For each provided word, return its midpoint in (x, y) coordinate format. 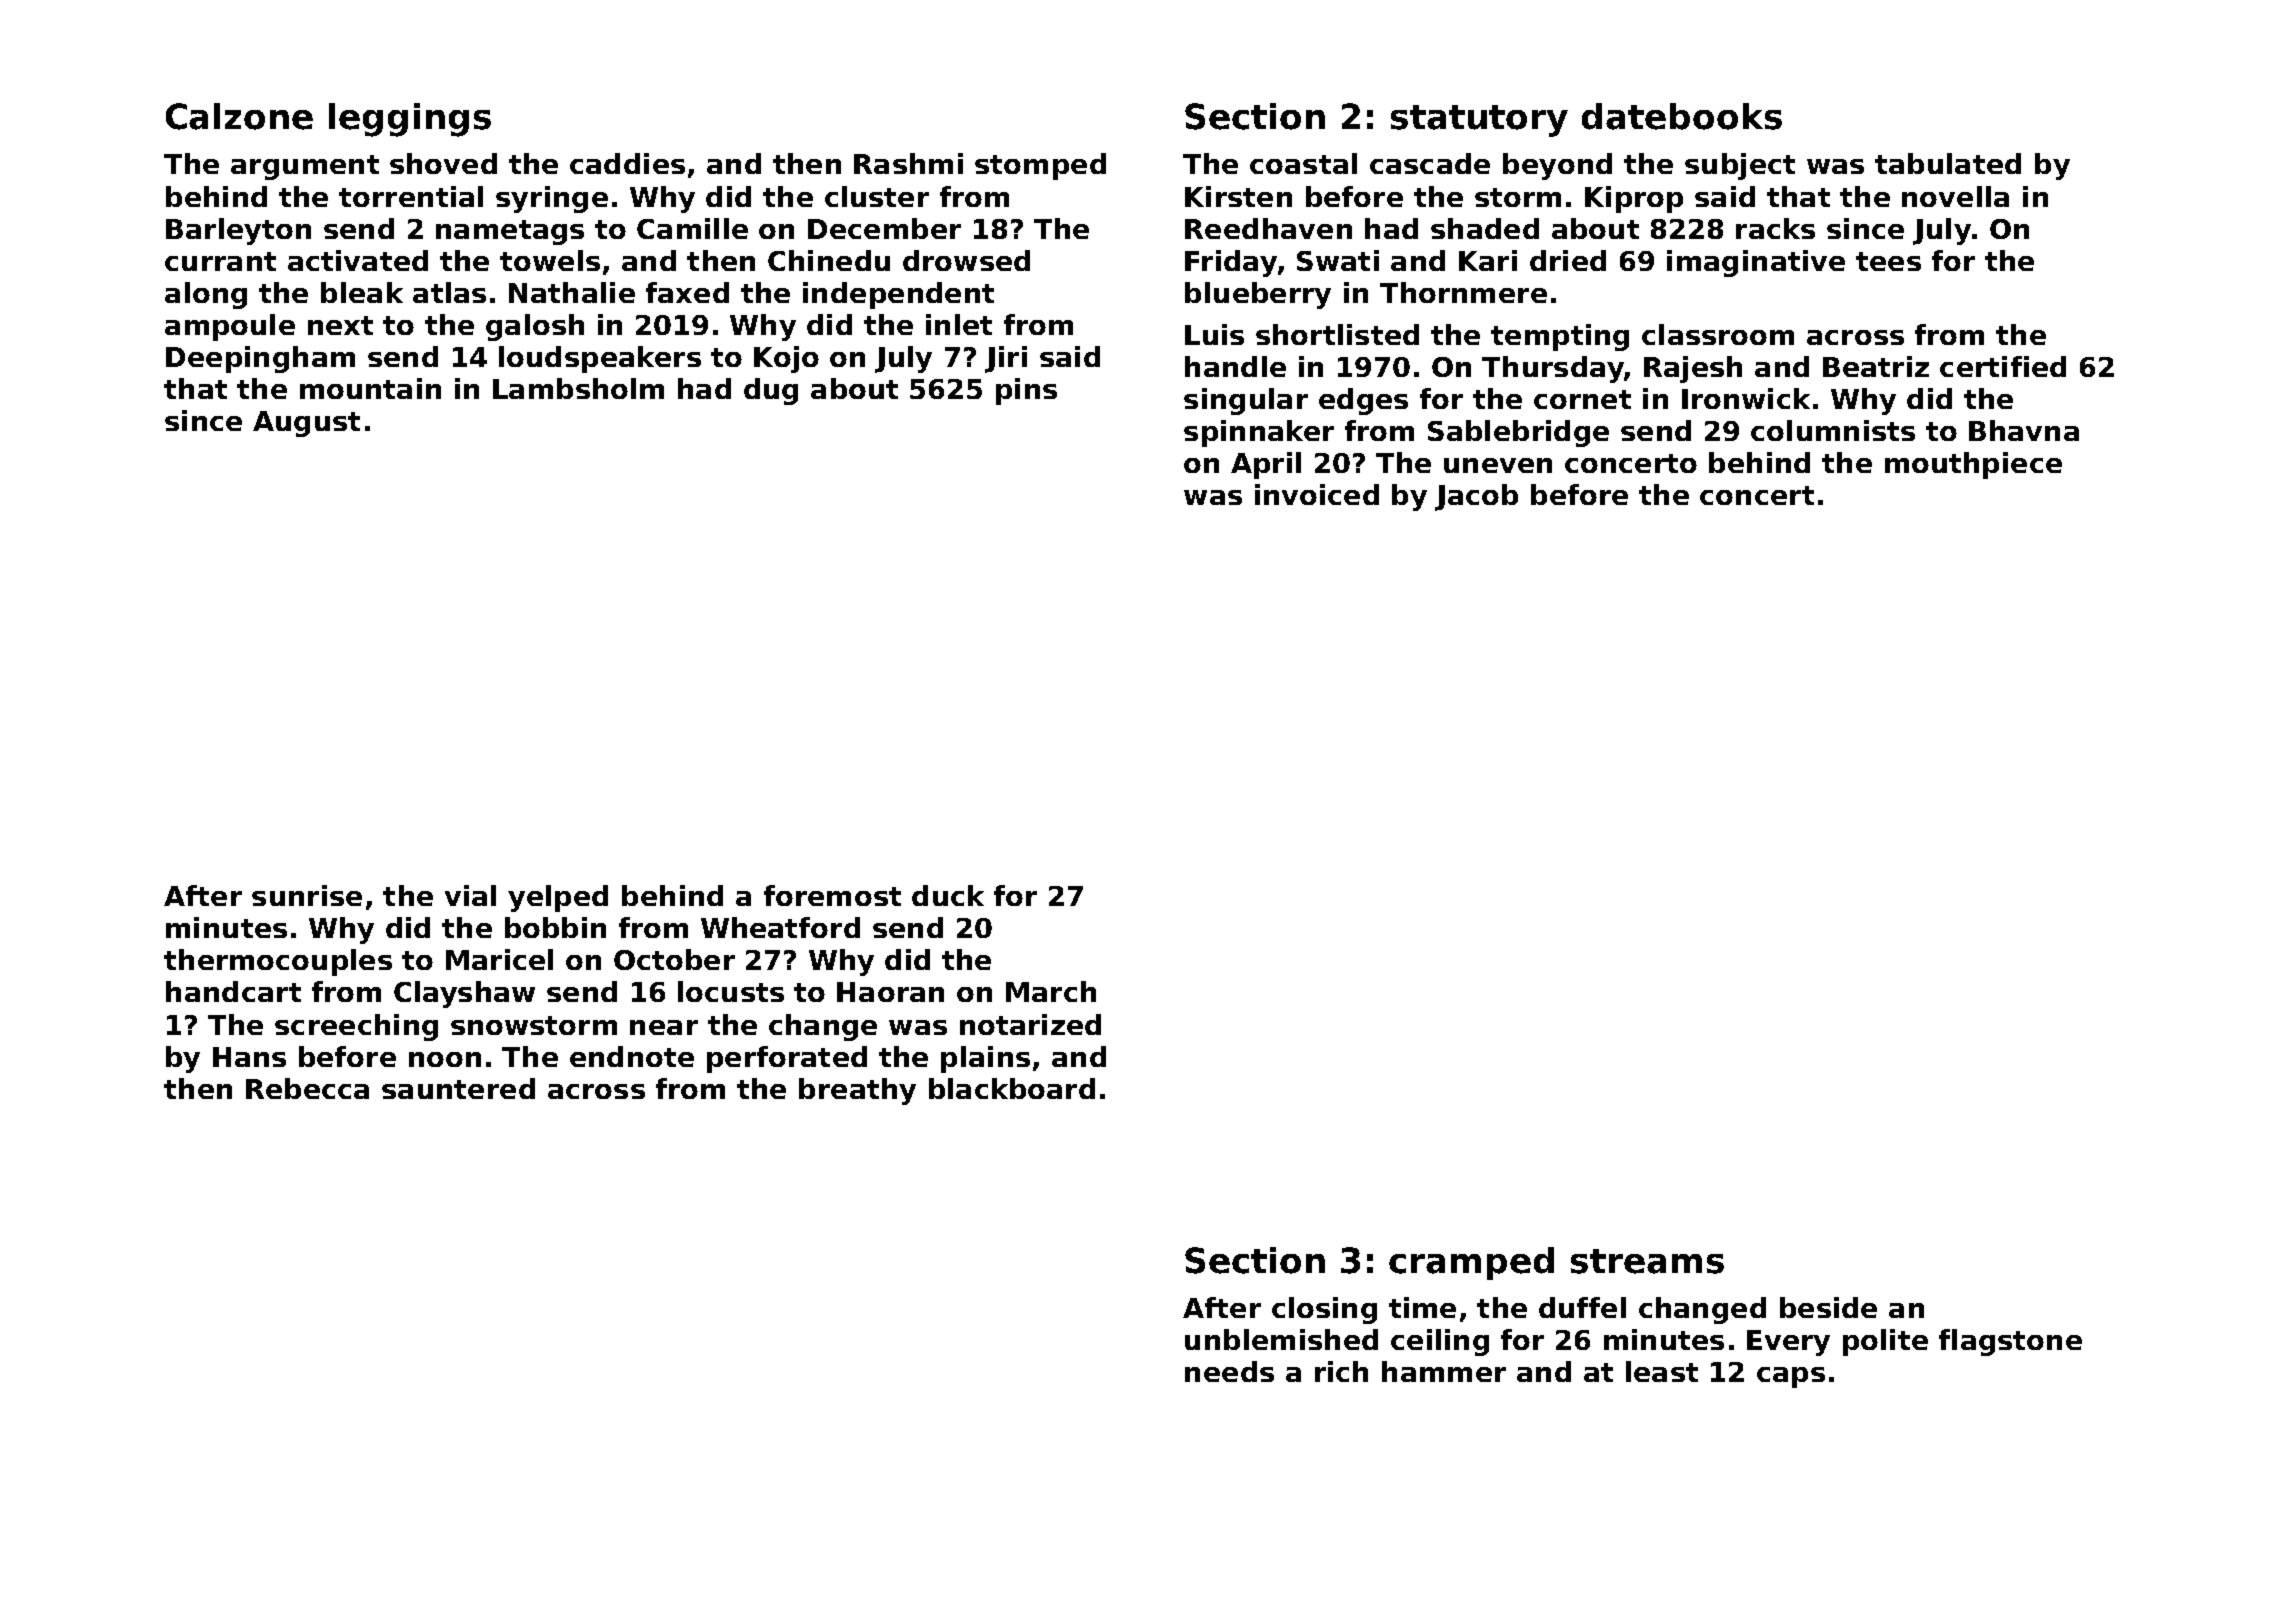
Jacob (1476, 497)
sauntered (458, 1088)
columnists (1833, 430)
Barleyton (238, 231)
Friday (1231, 263)
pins (1026, 391)
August (306, 424)
